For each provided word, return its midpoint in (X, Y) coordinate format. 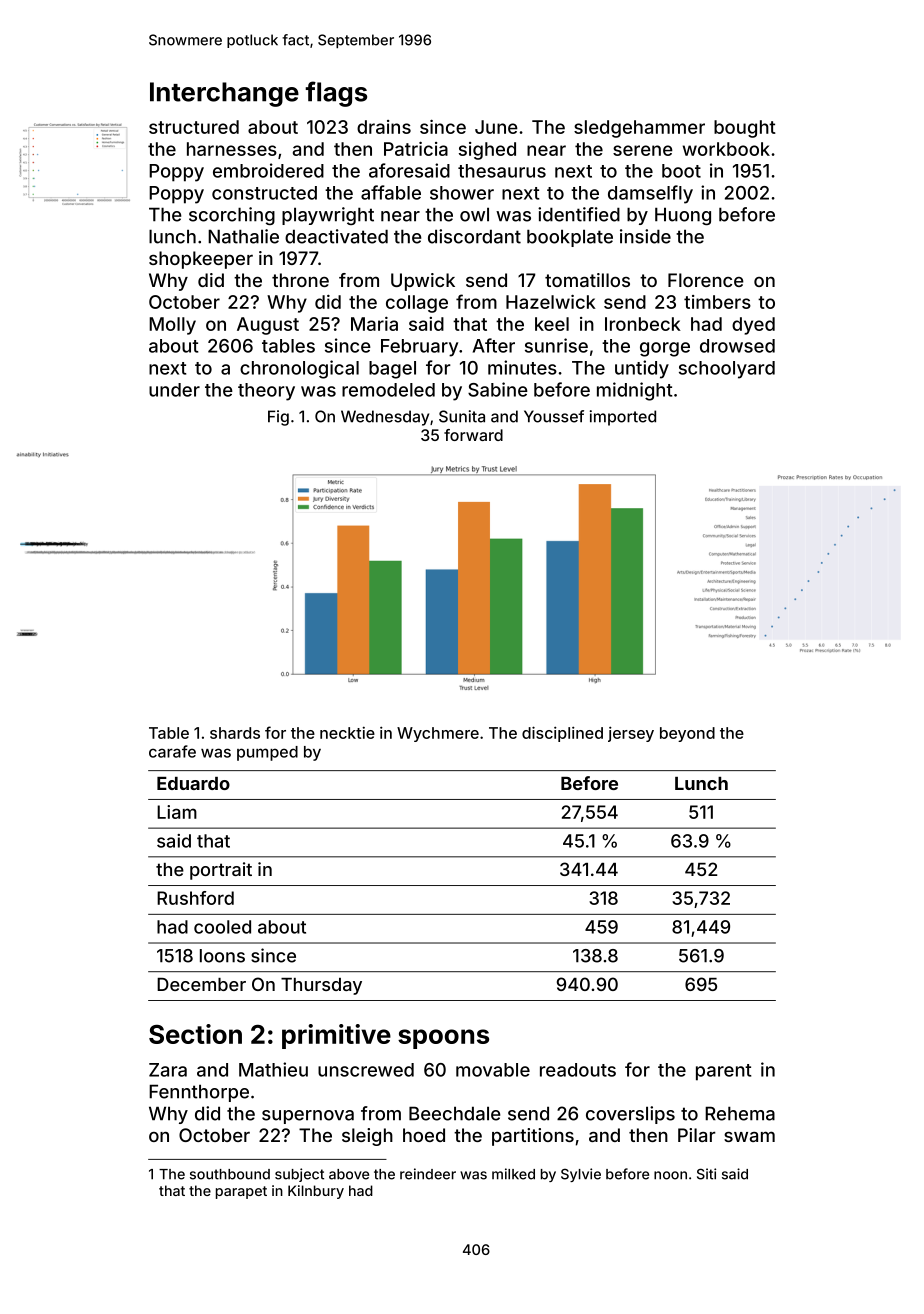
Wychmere (438, 734)
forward (473, 435)
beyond (687, 734)
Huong (683, 216)
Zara (168, 1070)
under (174, 390)
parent (723, 1072)
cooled (222, 927)
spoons (443, 1039)
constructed (264, 193)
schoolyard (727, 370)
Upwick (423, 282)
